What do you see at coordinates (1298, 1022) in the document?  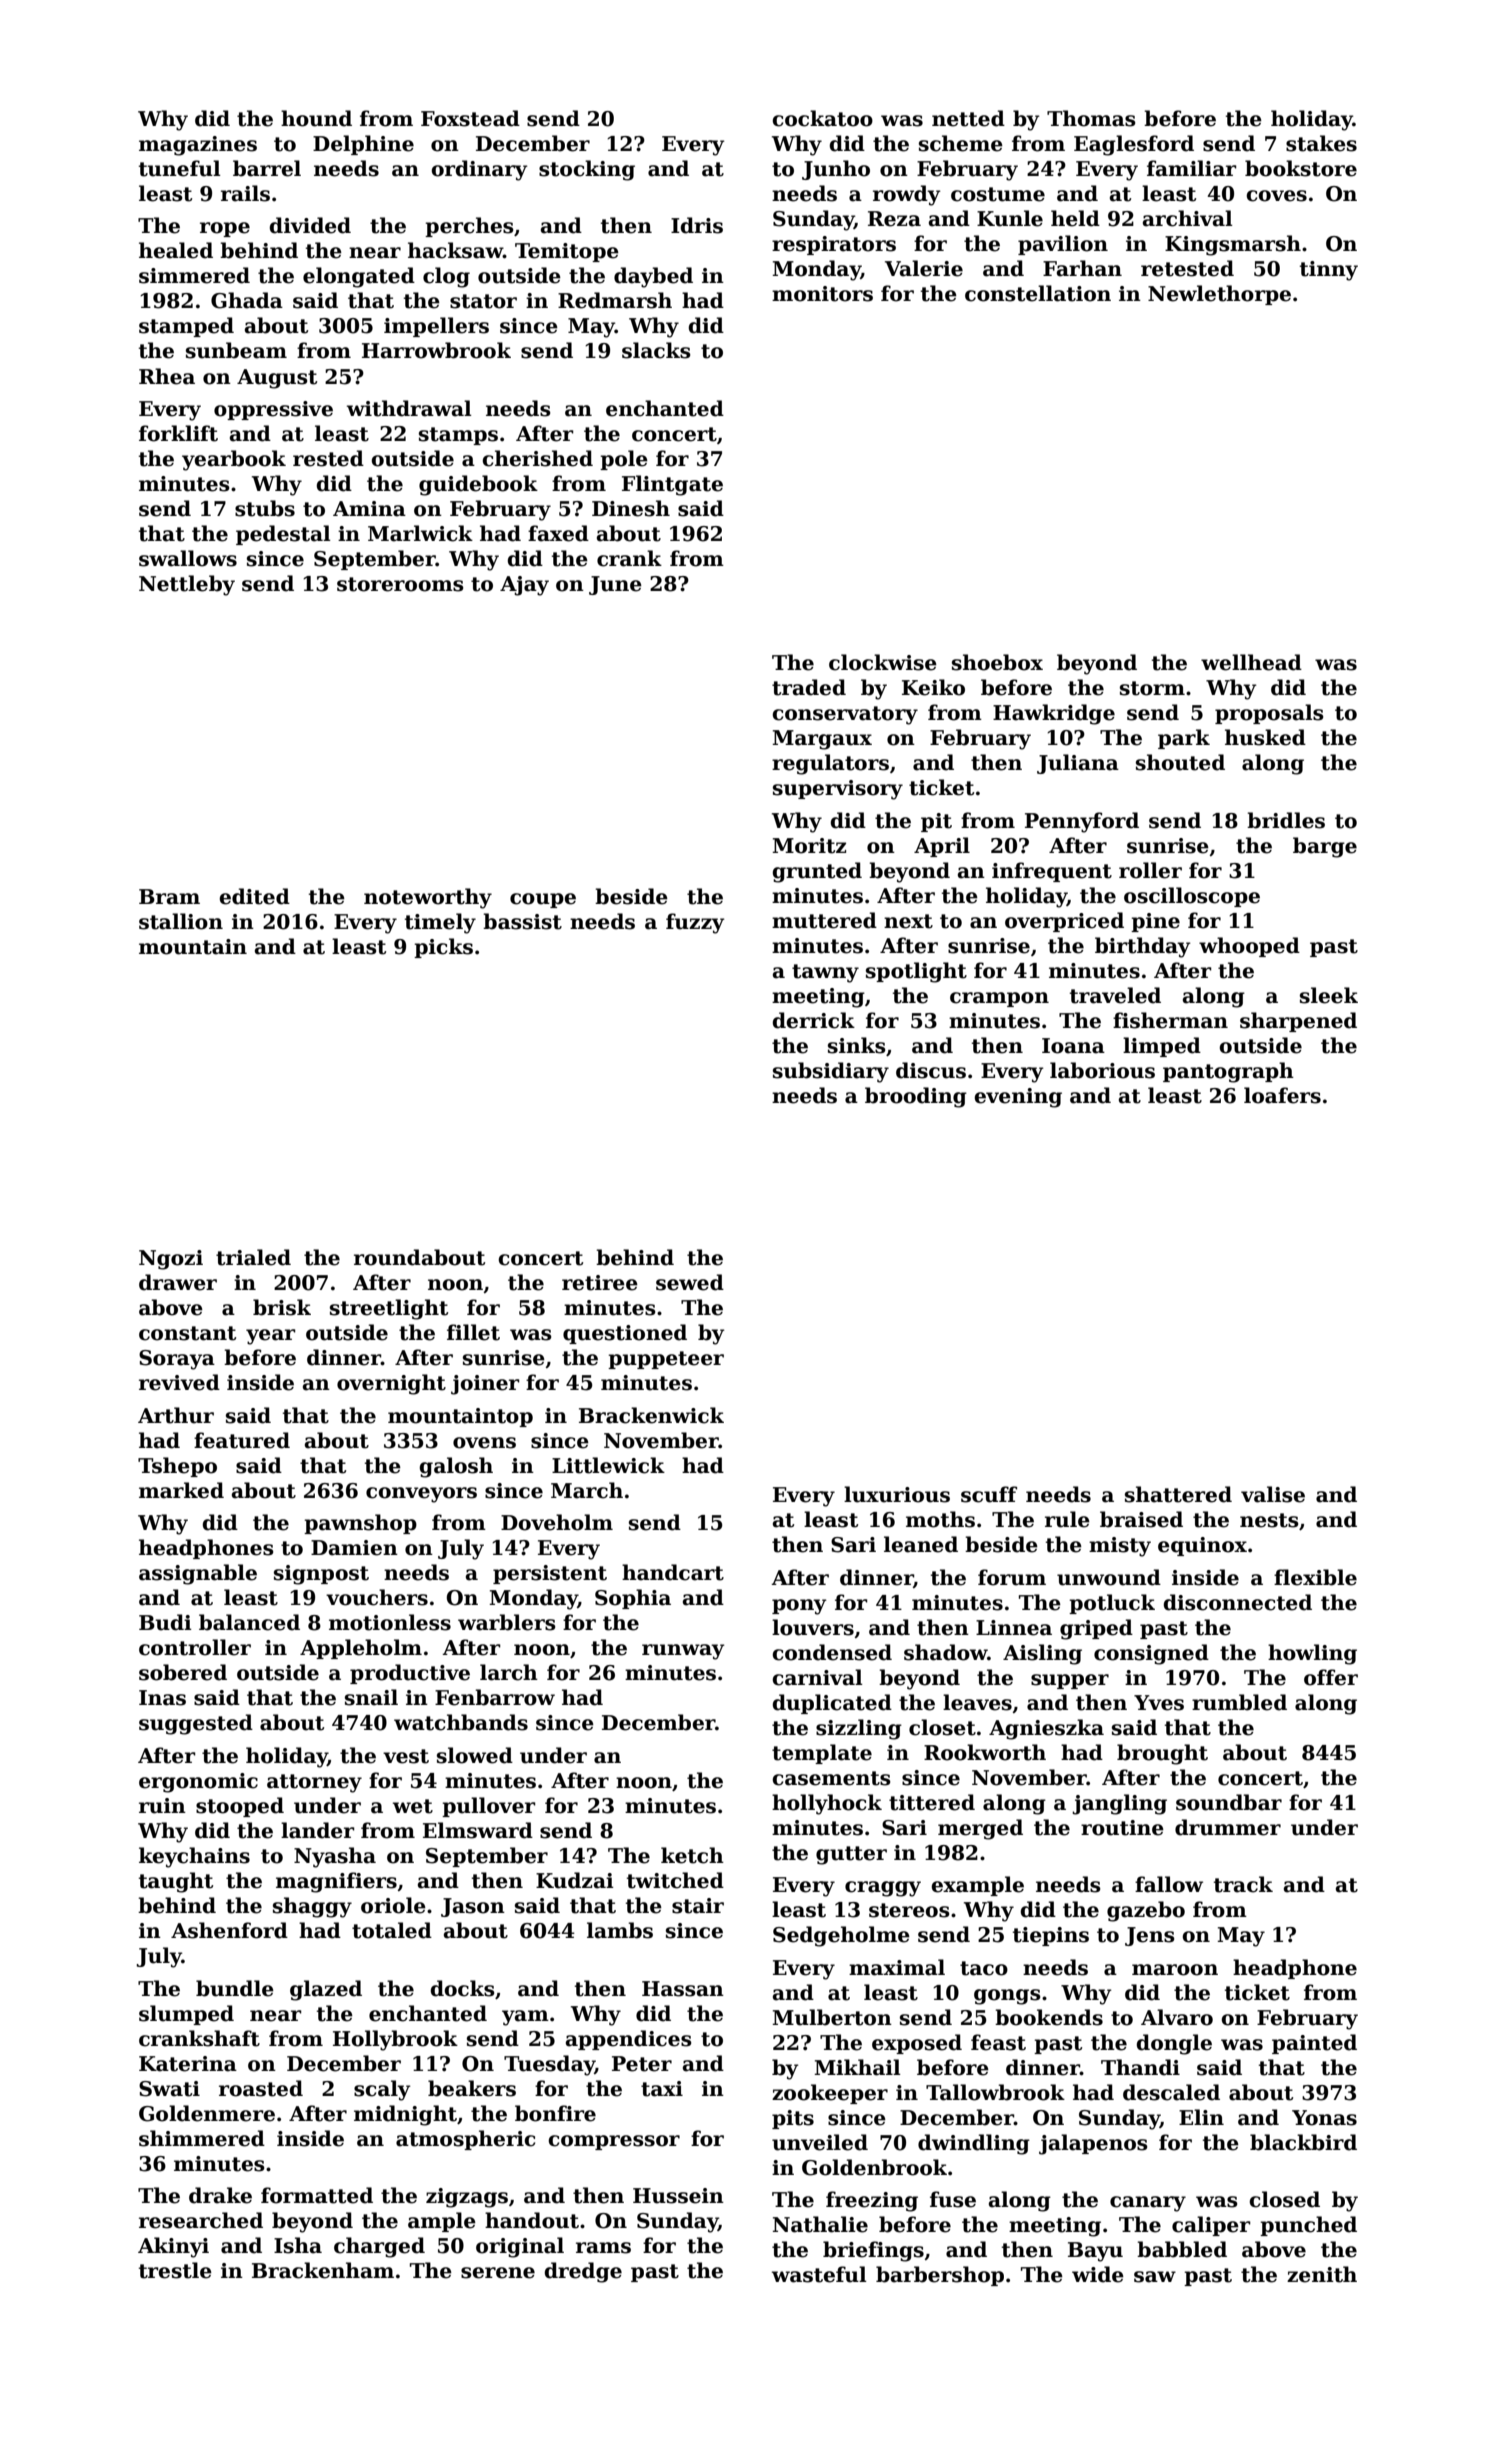 I see `sharpened` at bounding box center [1298, 1022].
